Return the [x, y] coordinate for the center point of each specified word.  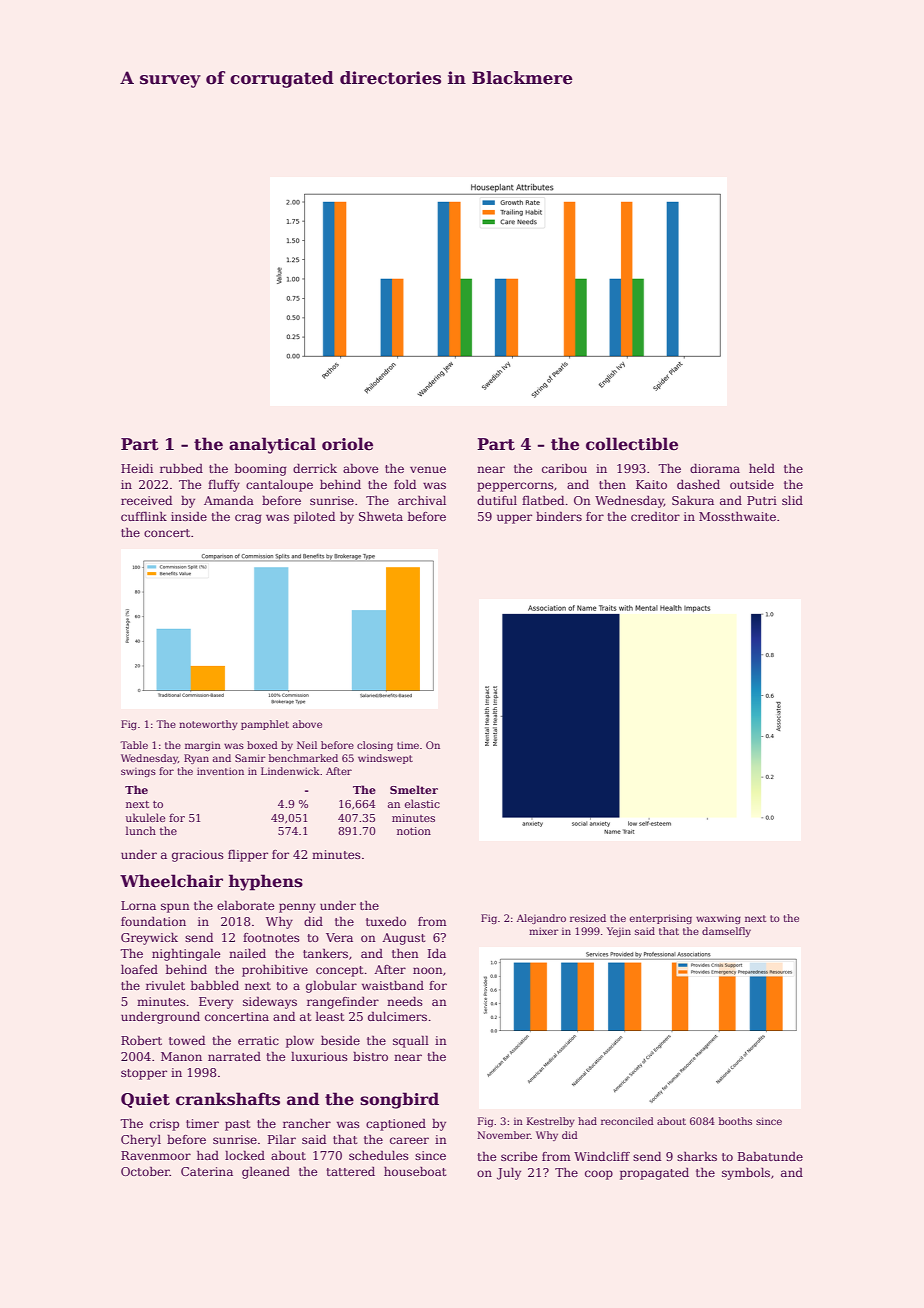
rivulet [165, 985]
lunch [141, 830]
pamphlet [265, 725]
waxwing [718, 919]
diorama [715, 468]
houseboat [415, 1171]
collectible [632, 444]
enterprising [661, 919]
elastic [422, 803]
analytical [272, 445]
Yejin [619, 932]
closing [375, 746]
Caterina [207, 1171]
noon [428, 970]
